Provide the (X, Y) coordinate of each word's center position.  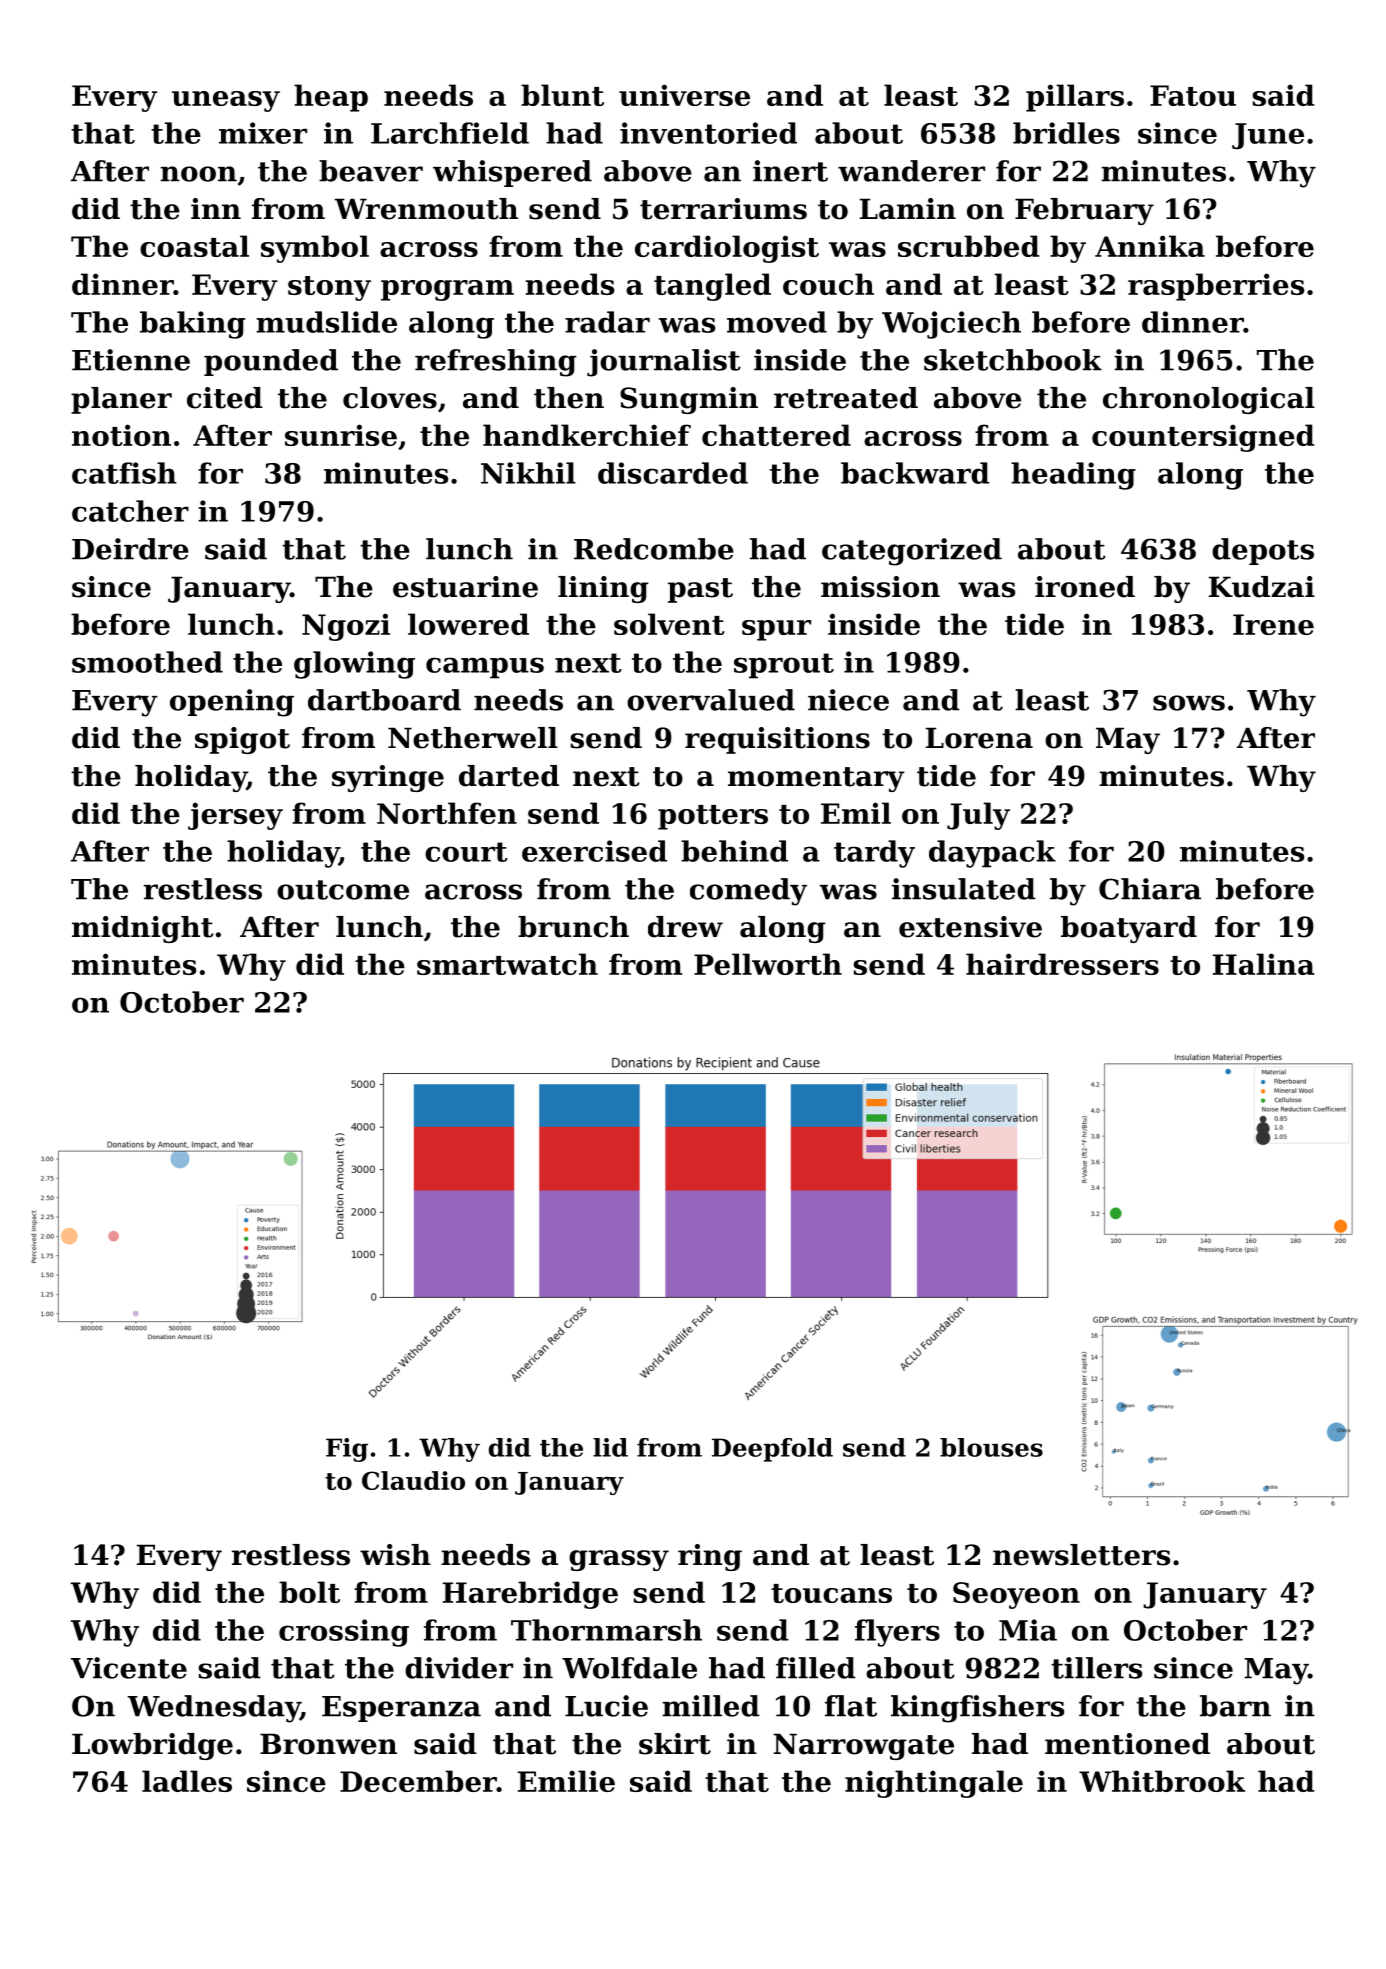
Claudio (413, 1480)
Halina (1264, 964)
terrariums (723, 209)
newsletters (1081, 1555)
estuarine (465, 587)
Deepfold (772, 1450)
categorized (912, 552)
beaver (371, 171)
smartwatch (507, 964)
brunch (573, 927)
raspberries (1216, 287)
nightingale (934, 1784)
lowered (468, 624)
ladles (187, 1781)
